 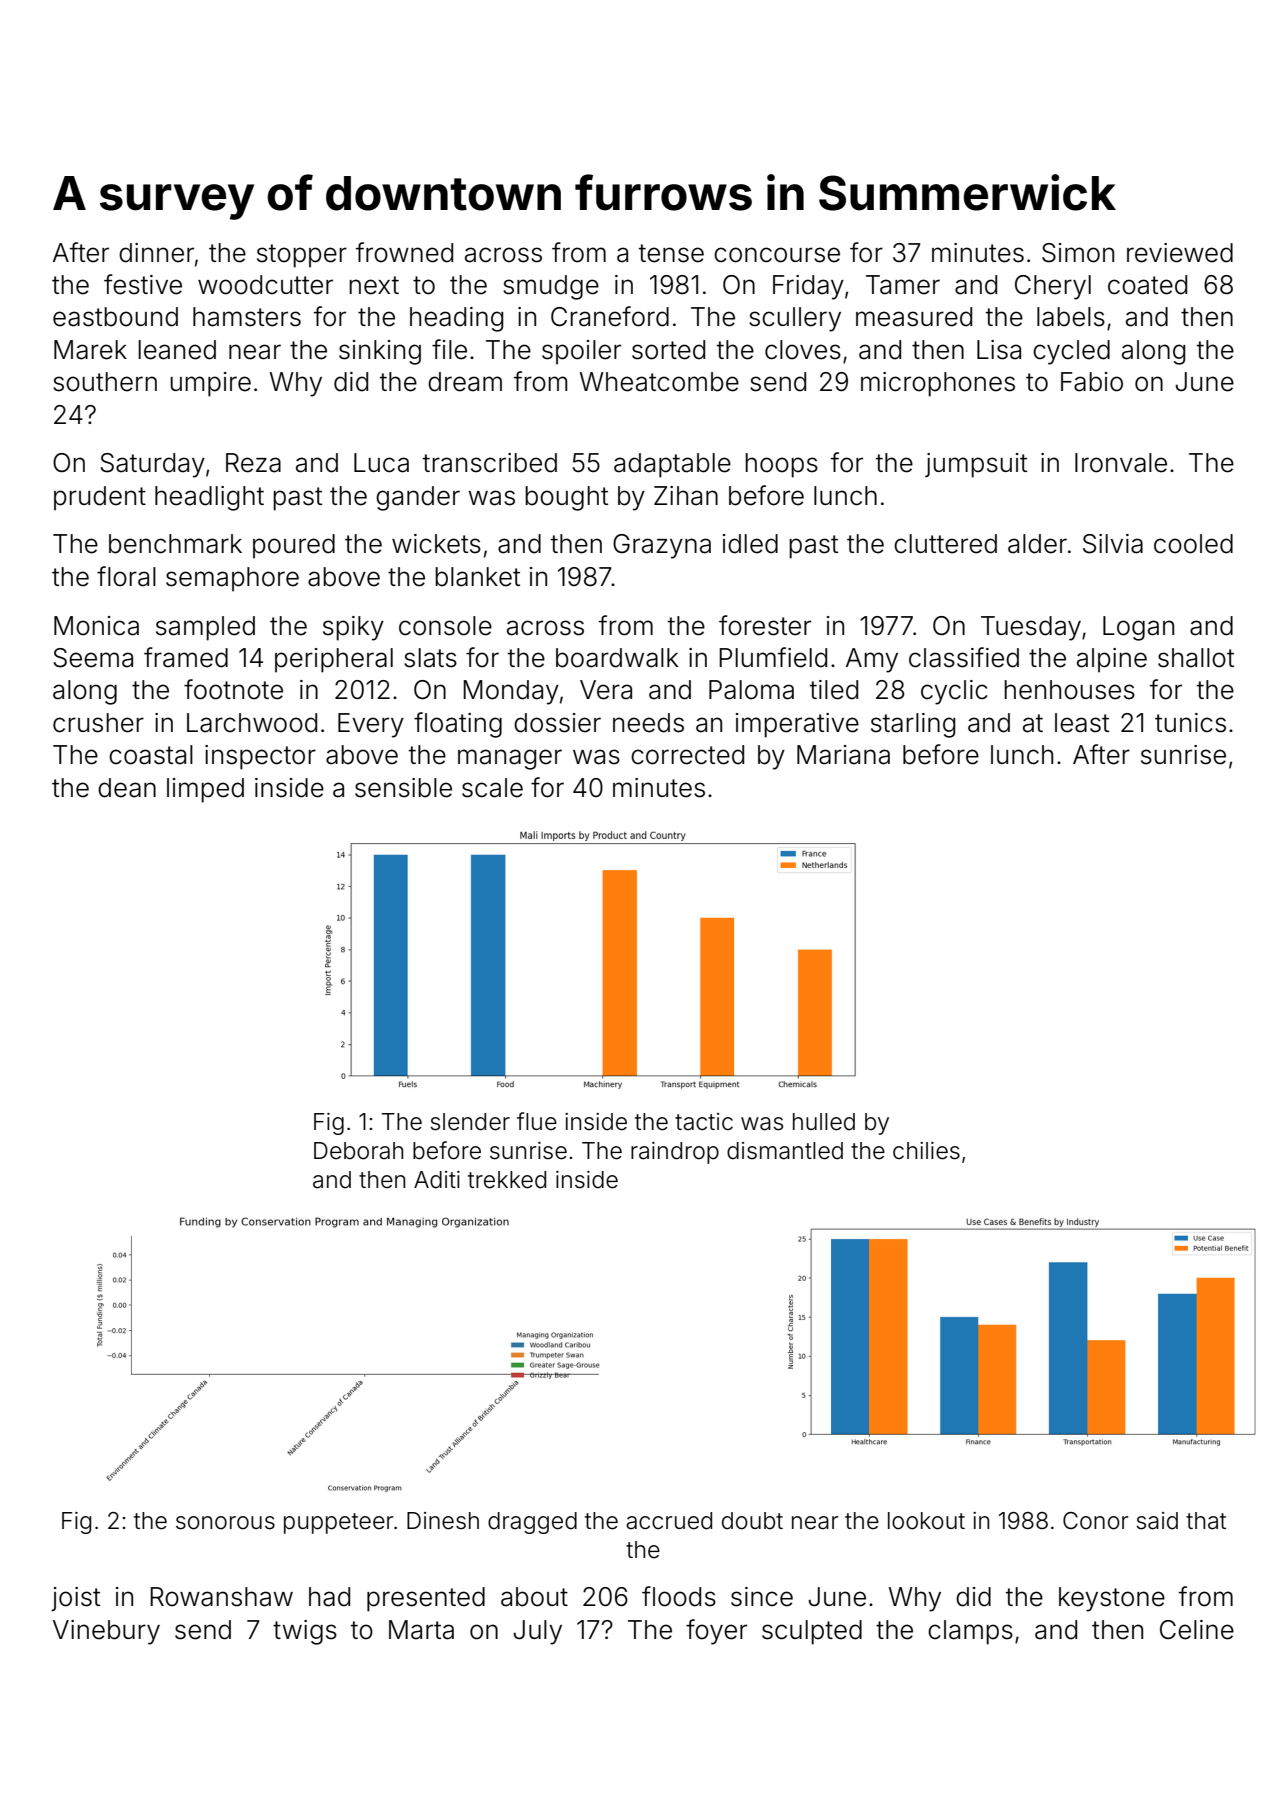 What do you see at coordinates (926, 1521) in the image?
I see `lookout` at bounding box center [926, 1521].
